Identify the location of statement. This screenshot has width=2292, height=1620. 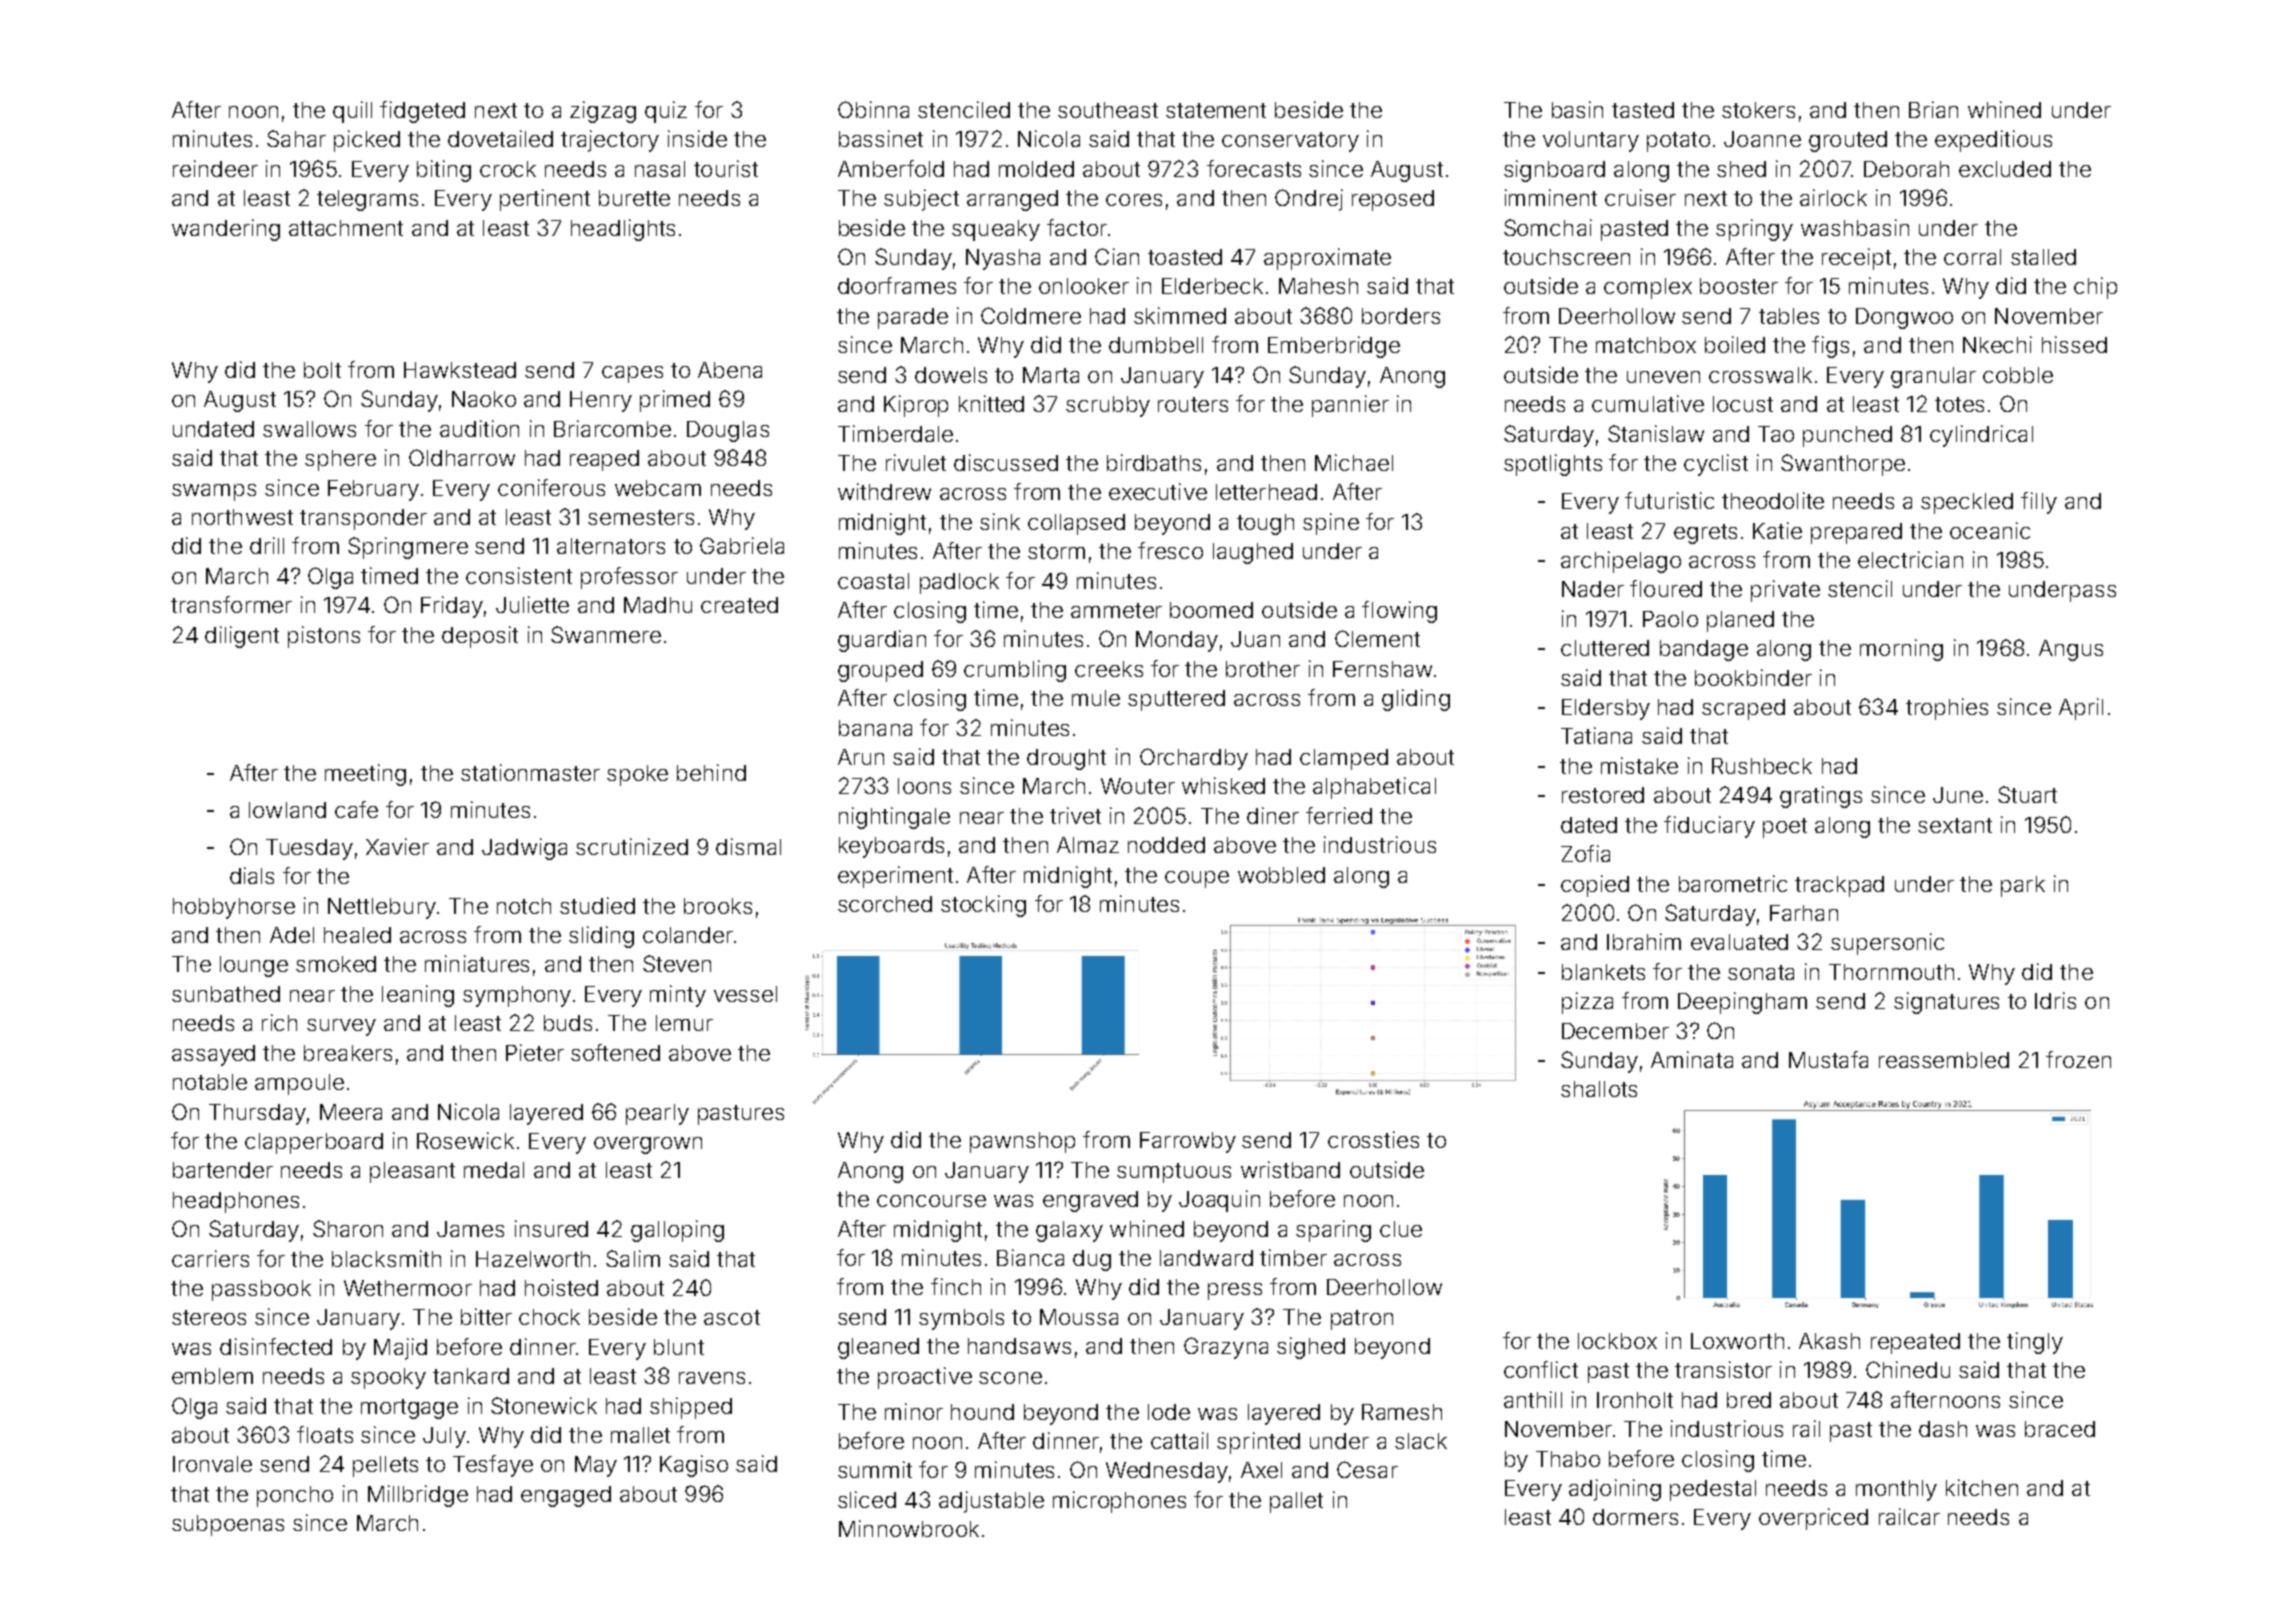
(1216, 110).
